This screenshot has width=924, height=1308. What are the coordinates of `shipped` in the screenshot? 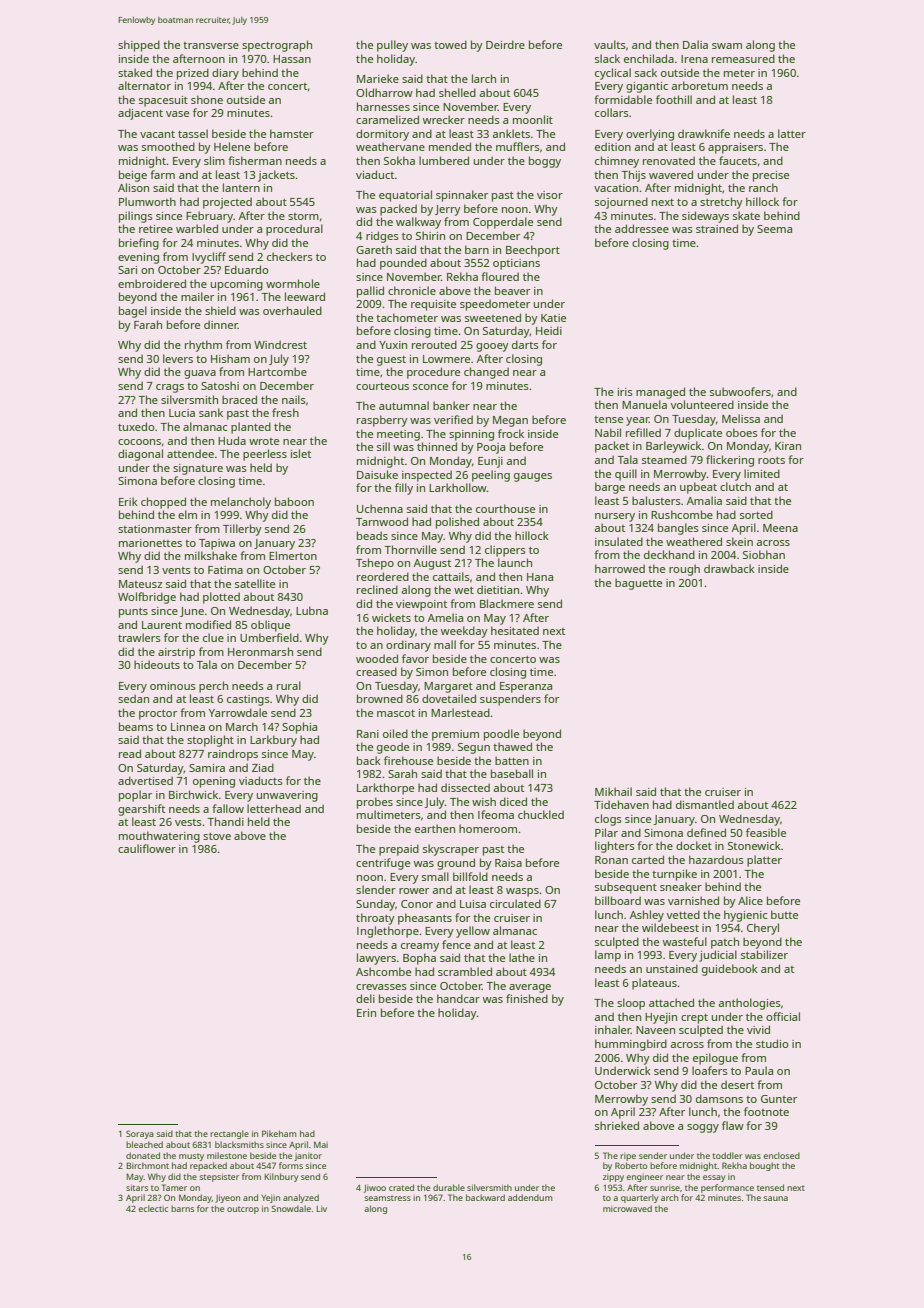 It's located at (139, 46).
